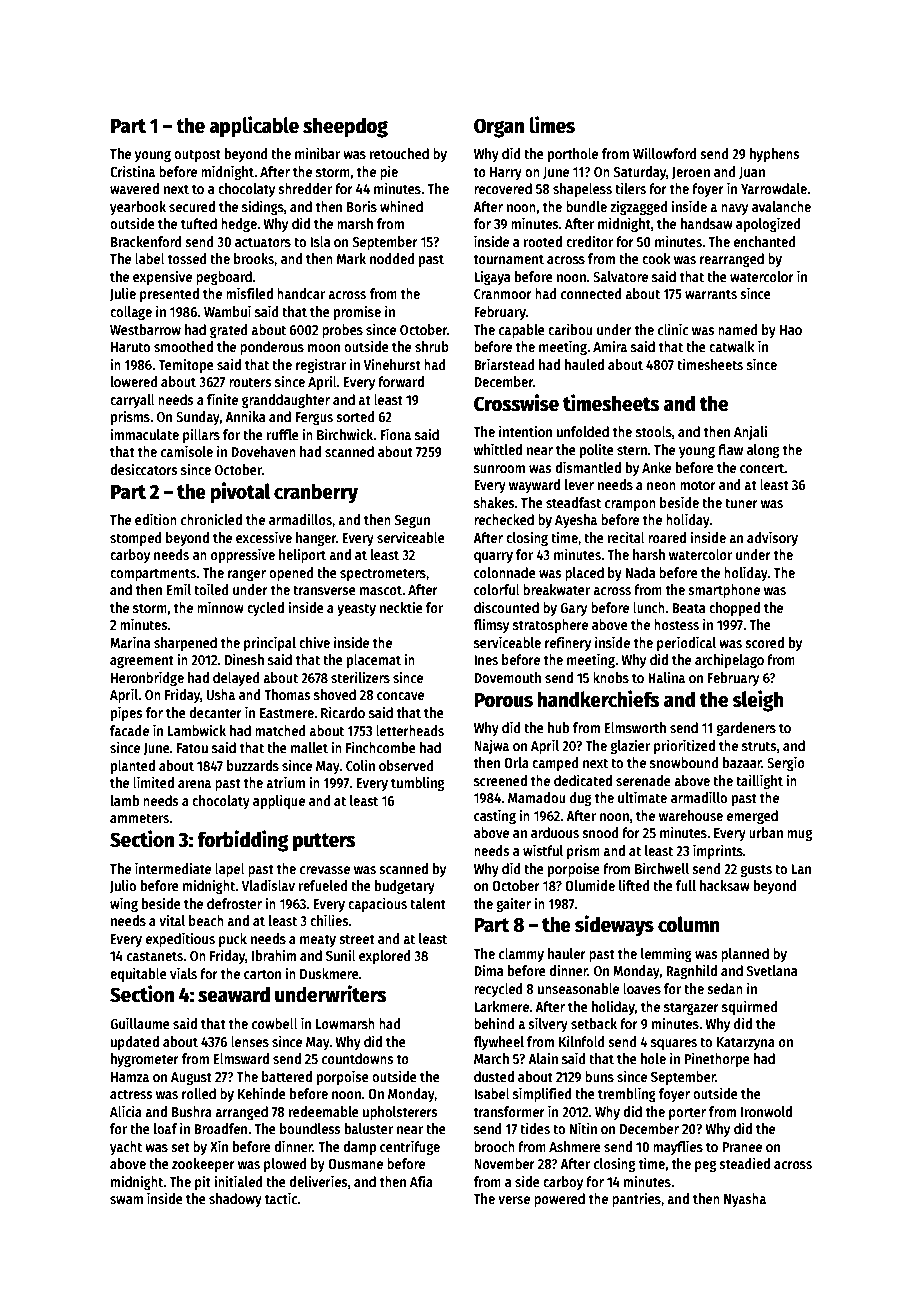 Image resolution: width=924 pixels, height=1308 pixels. What do you see at coordinates (495, 816) in the image?
I see `casting` at bounding box center [495, 816].
